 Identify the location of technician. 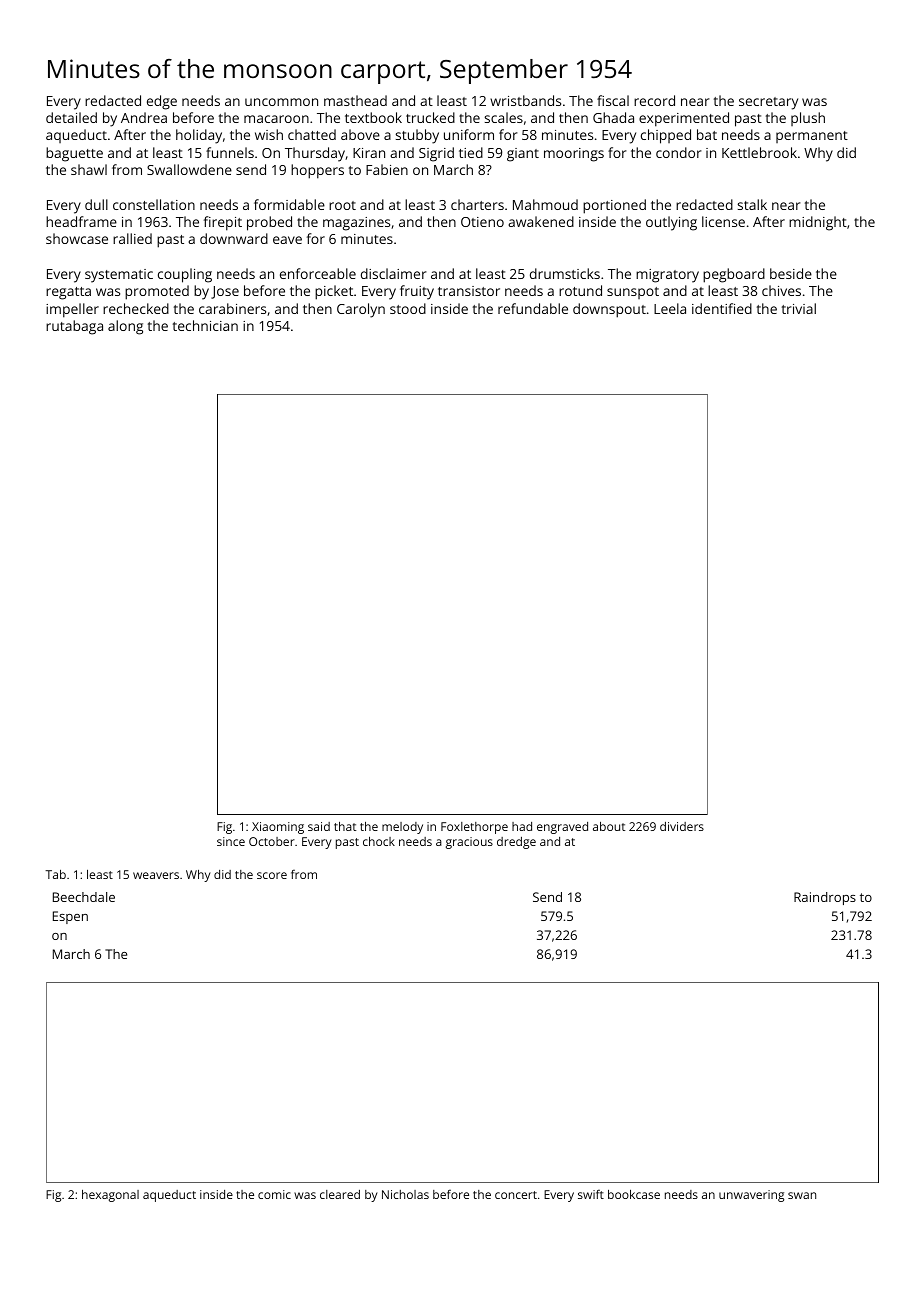
(205, 325).
